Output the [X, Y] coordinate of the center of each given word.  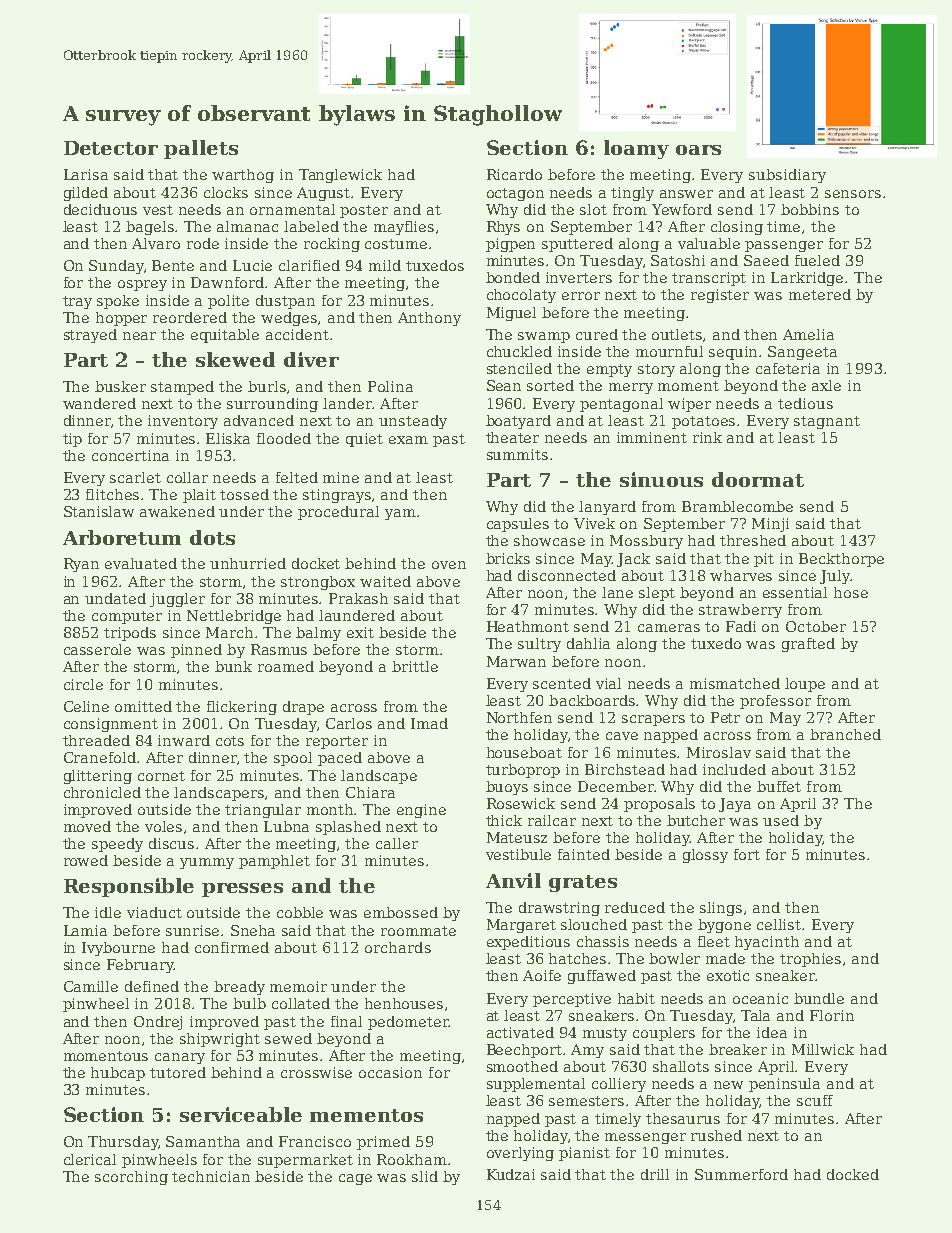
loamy [636, 149]
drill [655, 1174]
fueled [817, 260]
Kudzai [511, 1174]
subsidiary [787, 176]
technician [211, 1176]
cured [597, 334]
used [781, 820]
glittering [98, 777]
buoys [507, 788]
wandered [99, 403]
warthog [243, 176]
